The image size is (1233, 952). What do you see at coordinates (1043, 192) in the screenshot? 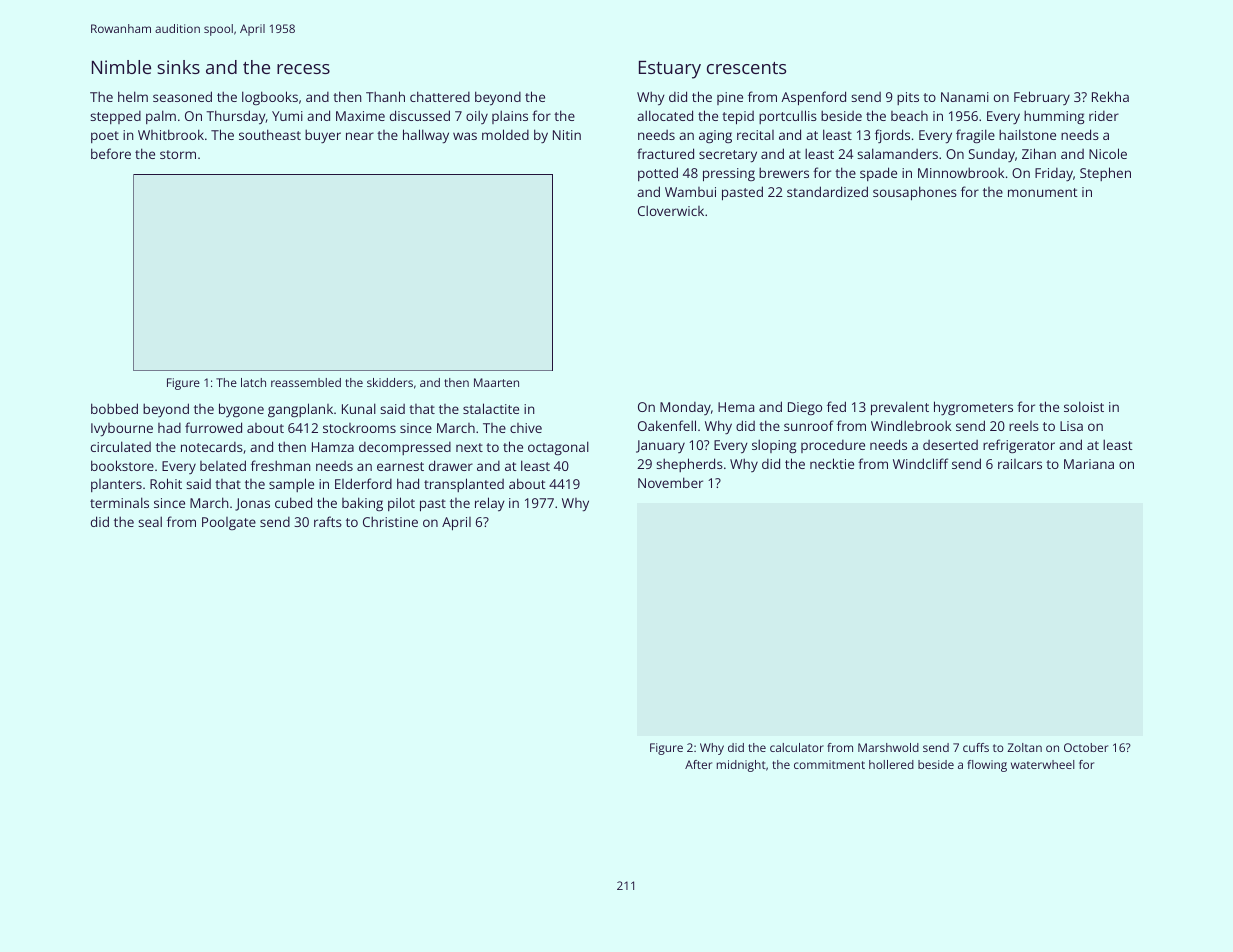
I see `monument` at bounding box center [1043, 192].
